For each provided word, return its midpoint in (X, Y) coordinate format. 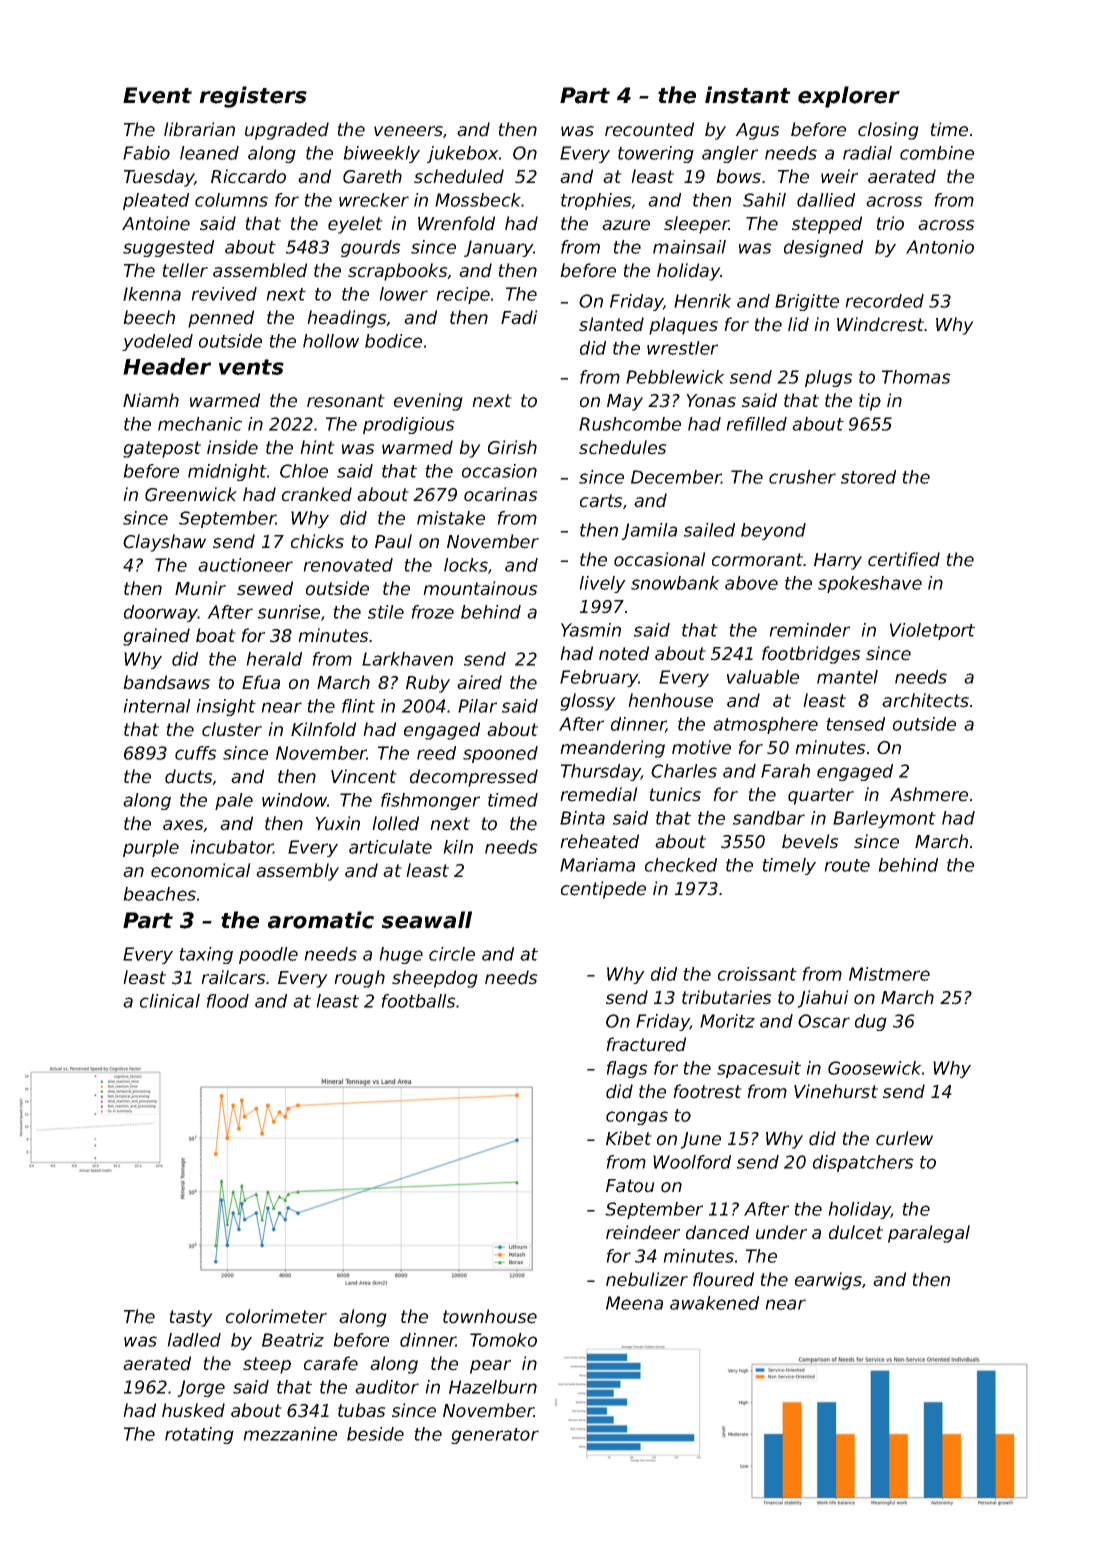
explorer (849, 97)
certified (904, 559)
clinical (170, 1001)
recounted (649, 129)
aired (479, 682)
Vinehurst (836, 1091)
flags (627, 1069)
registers (253, 97)
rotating (199, 1435)
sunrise (289, 612)
